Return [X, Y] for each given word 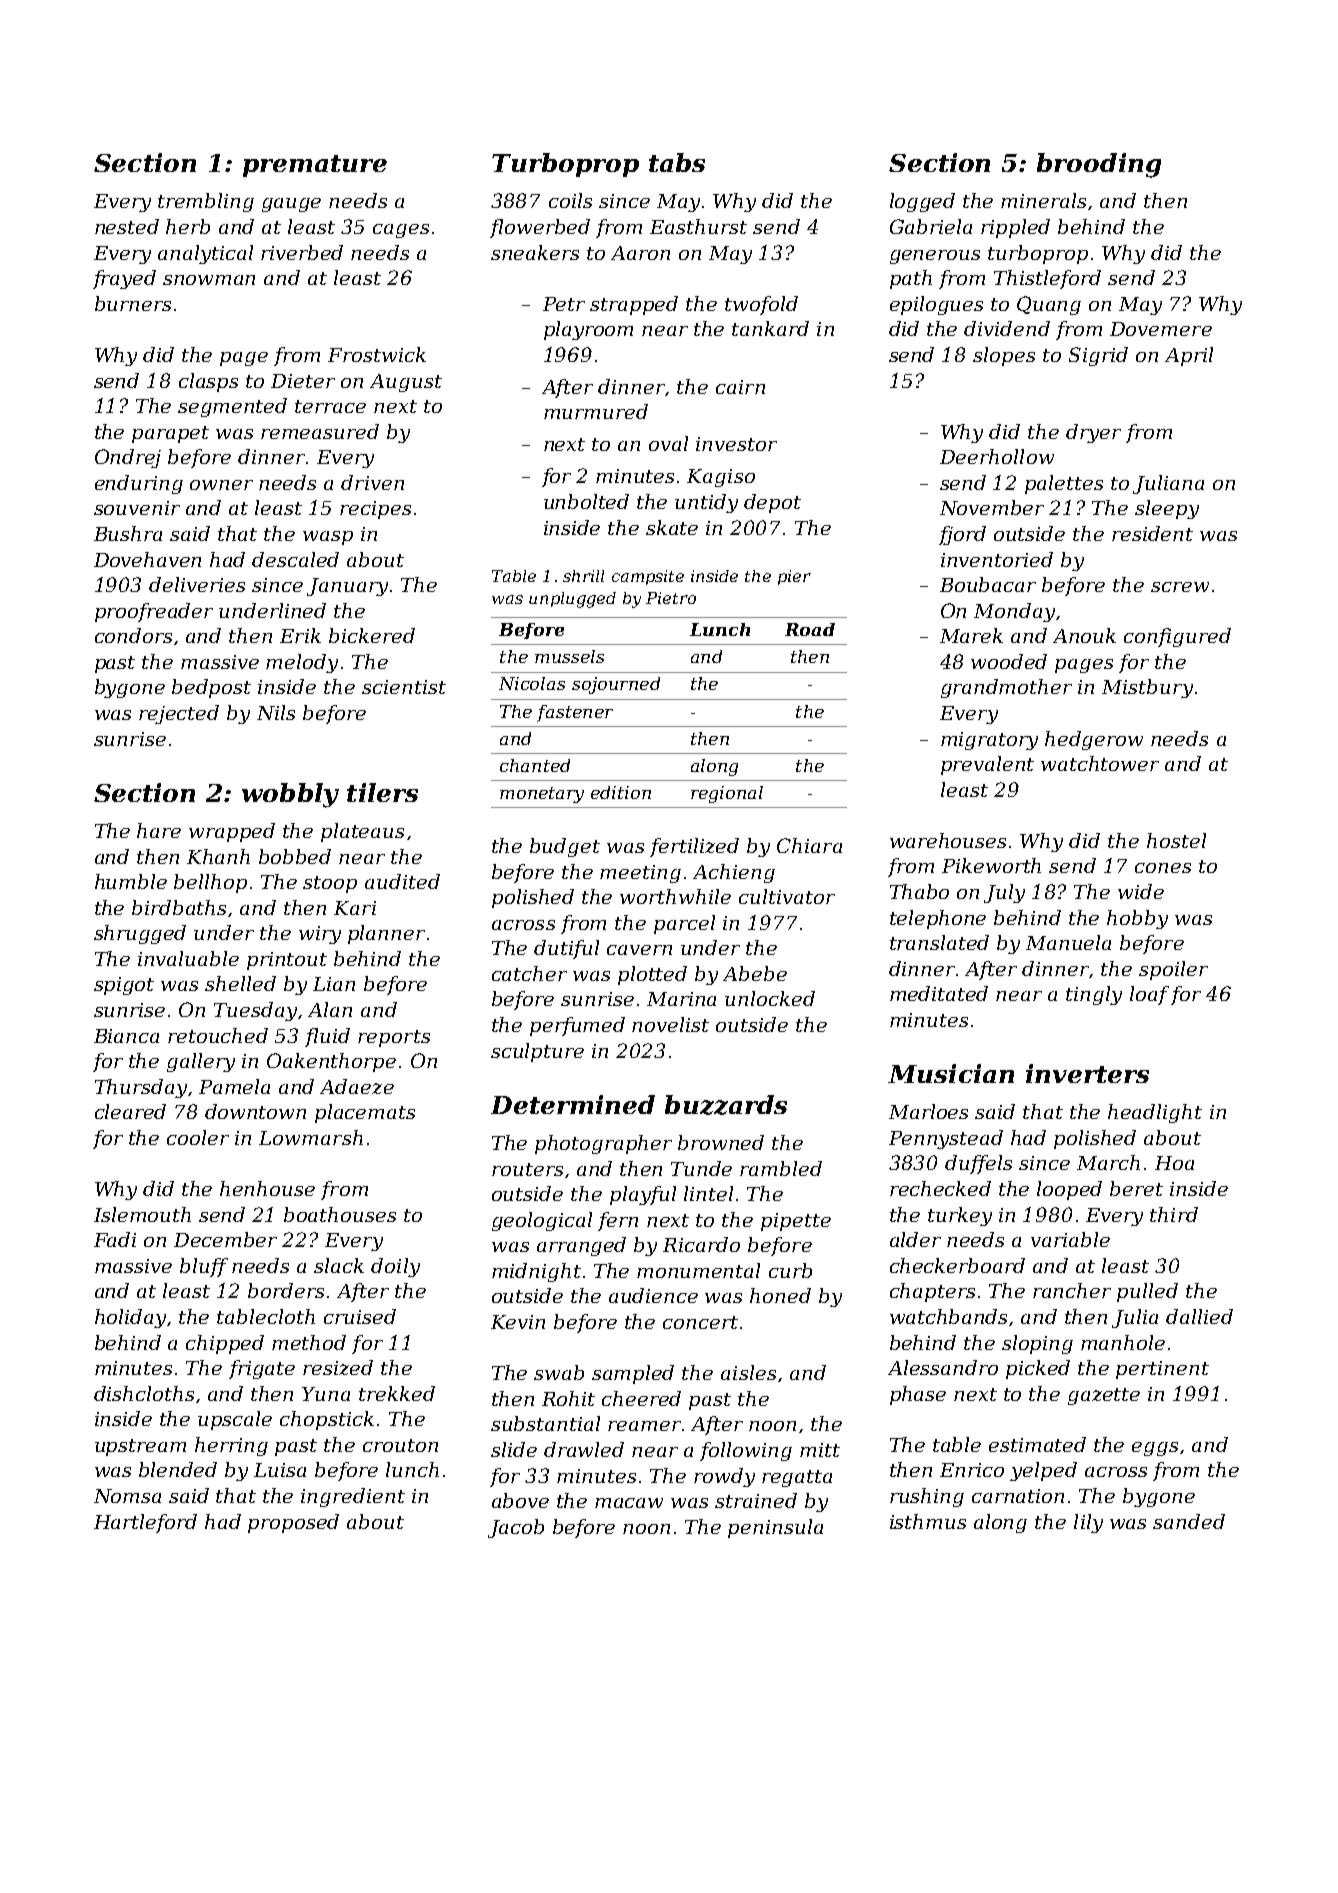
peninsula [775, 1528]
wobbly [290, 795]
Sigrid [1098, 356]
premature [315, 166]
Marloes [928, 1111]
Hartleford [145, 1523]
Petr [564, 304]
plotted [652, 975]
